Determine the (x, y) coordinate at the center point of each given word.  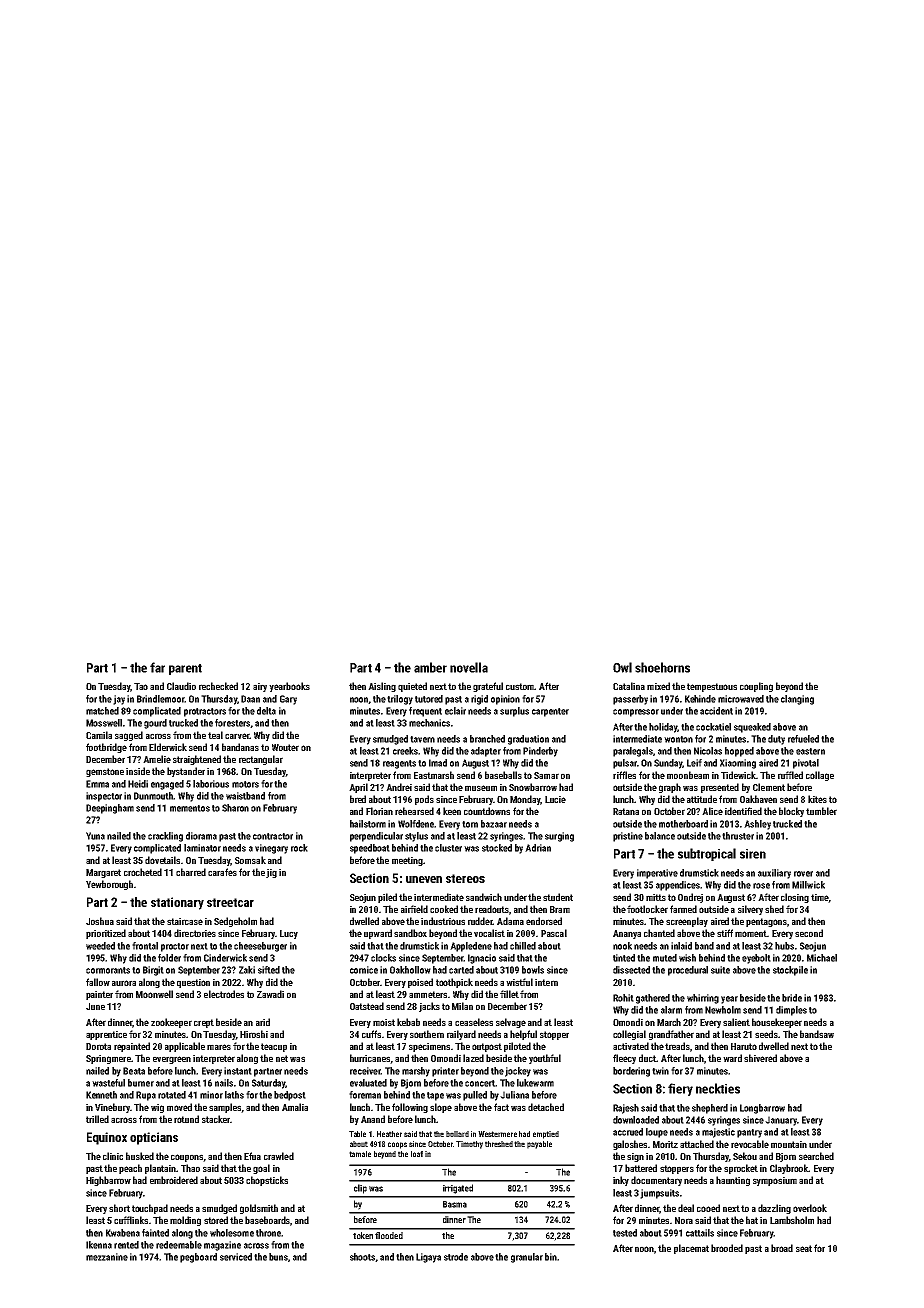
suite (720, 970)
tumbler (821, 811)
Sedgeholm (235, 922)
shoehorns (662, 667)
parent (185, 669)
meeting (407, 861)
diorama (201, 836)
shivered (760, 1058)
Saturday (269, 1084)
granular (527, 1258)
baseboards (267, 1220)
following (410, 1108)
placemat (691, 1249)
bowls (533, 970)
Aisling (382, 687)
